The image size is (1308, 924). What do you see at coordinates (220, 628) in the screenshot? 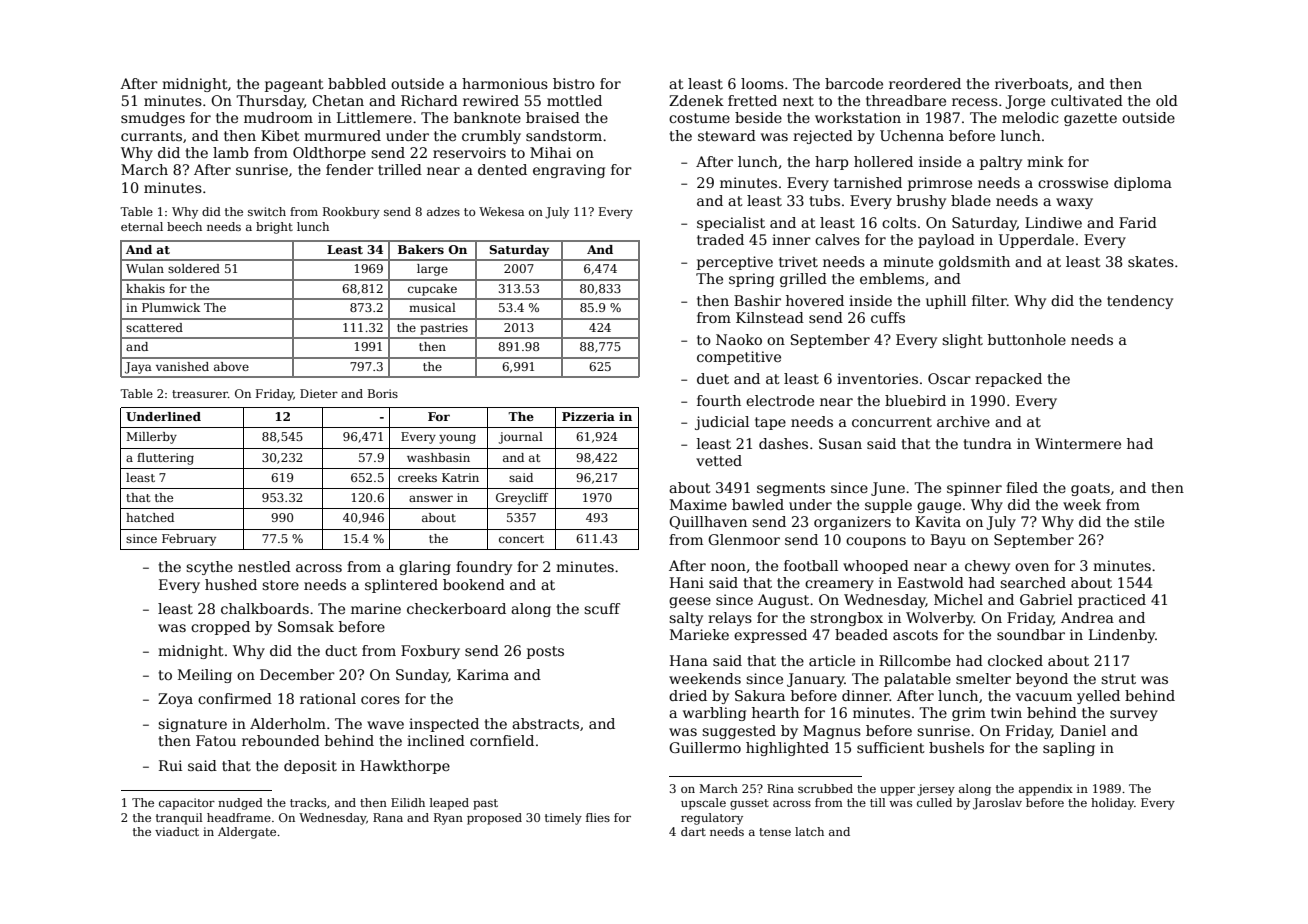
I see `cropped` at bounding box center [220, 628].
